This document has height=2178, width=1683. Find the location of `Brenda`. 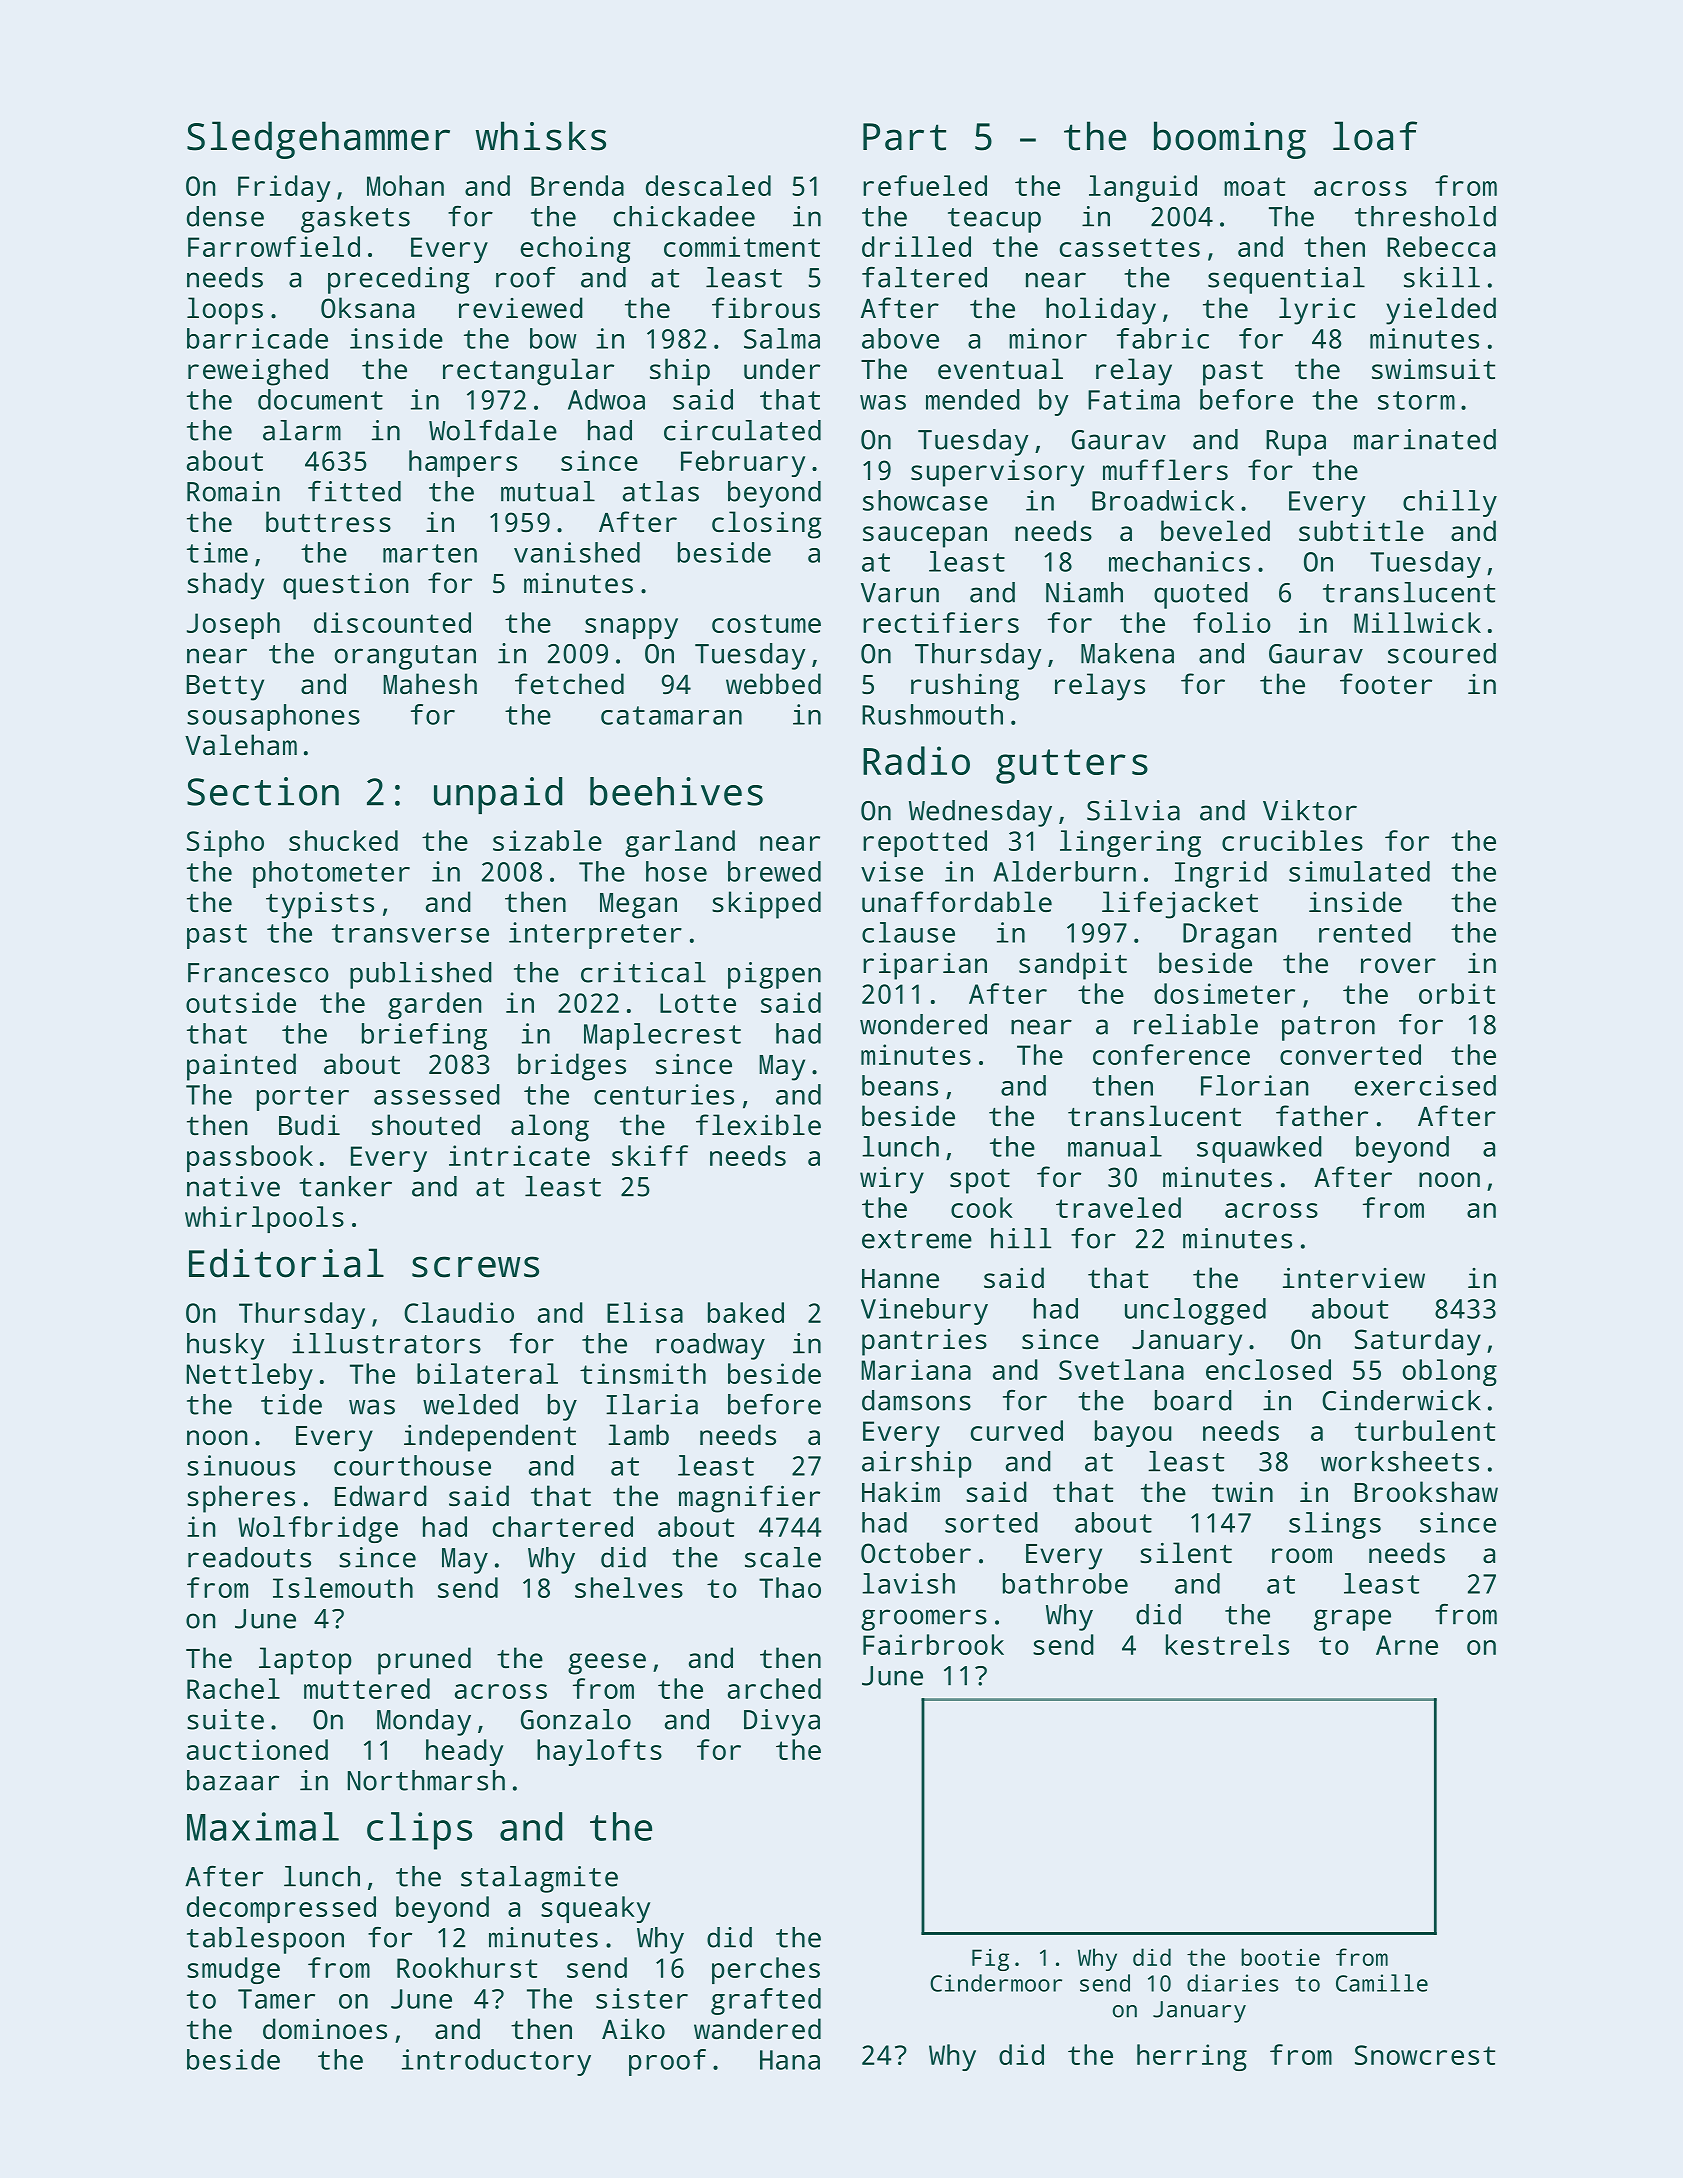

Brenda is located at coordinates (577, 185).
